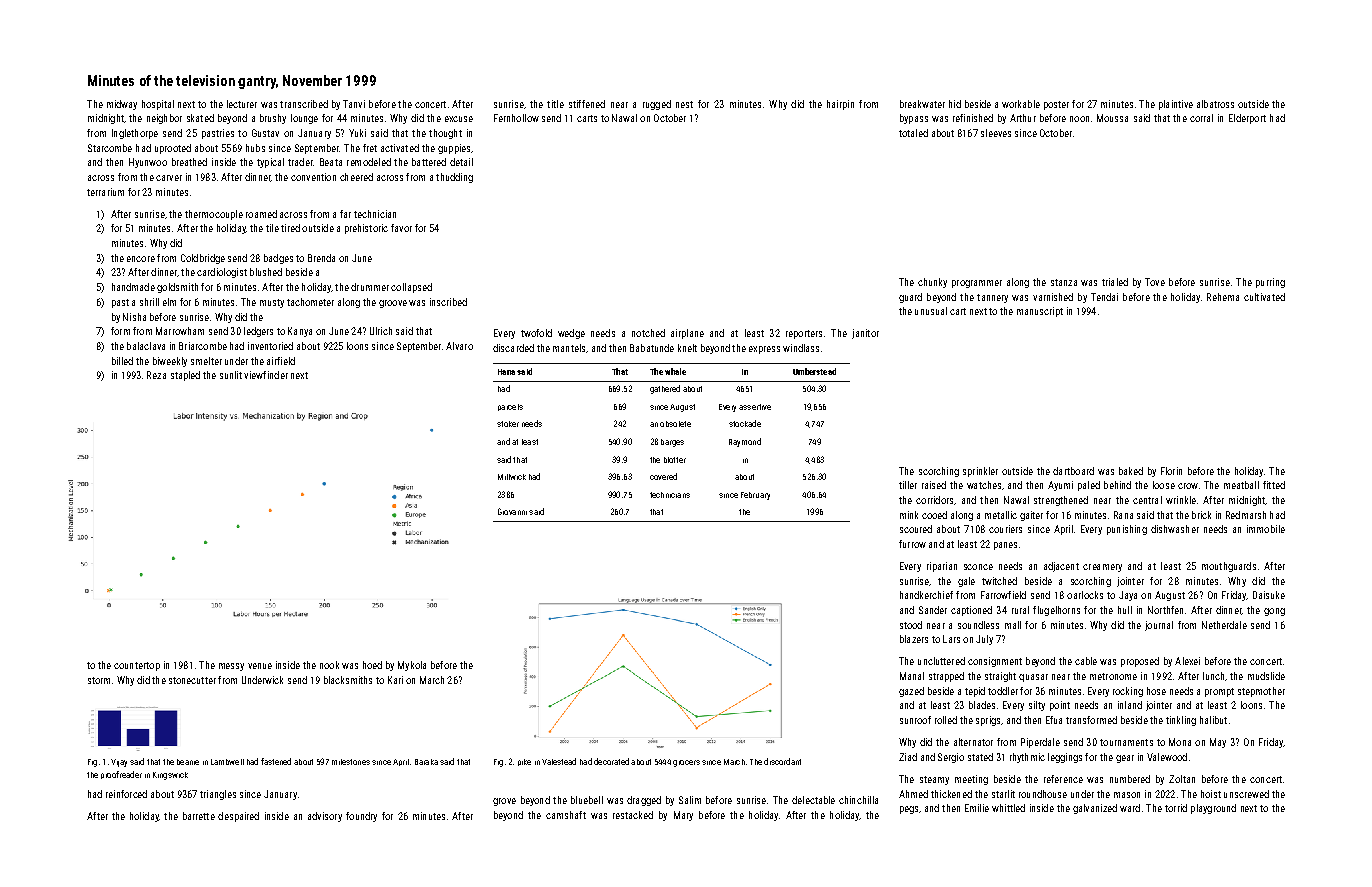 This document has width=1372, height=887. Describe the element at coordinates (321, 258) in the document. I see `Brenda` at that location.
